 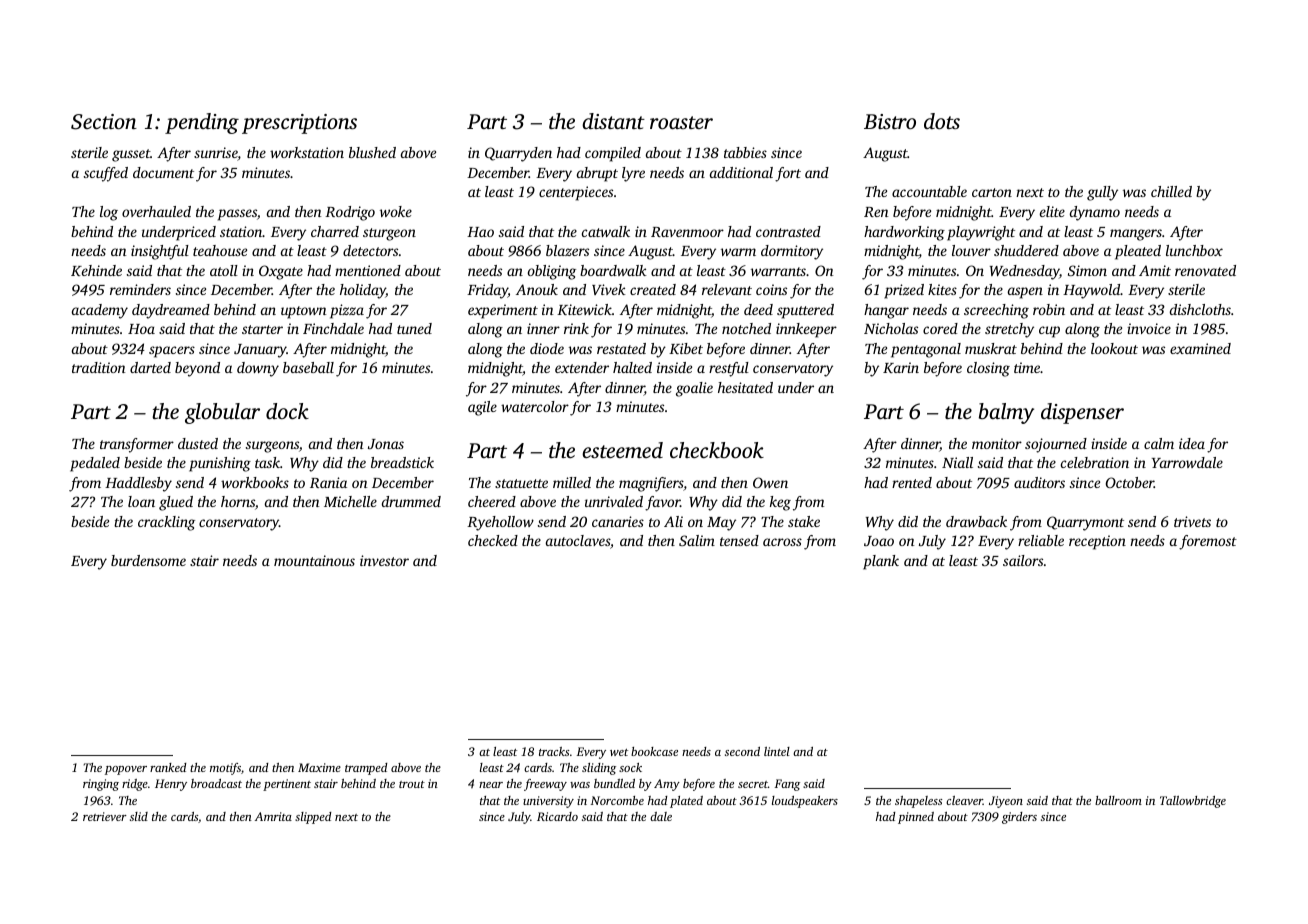 What do you see at coordinates (372, 152) in the page?
I see `blushed` at bounding box center [372, 152].
